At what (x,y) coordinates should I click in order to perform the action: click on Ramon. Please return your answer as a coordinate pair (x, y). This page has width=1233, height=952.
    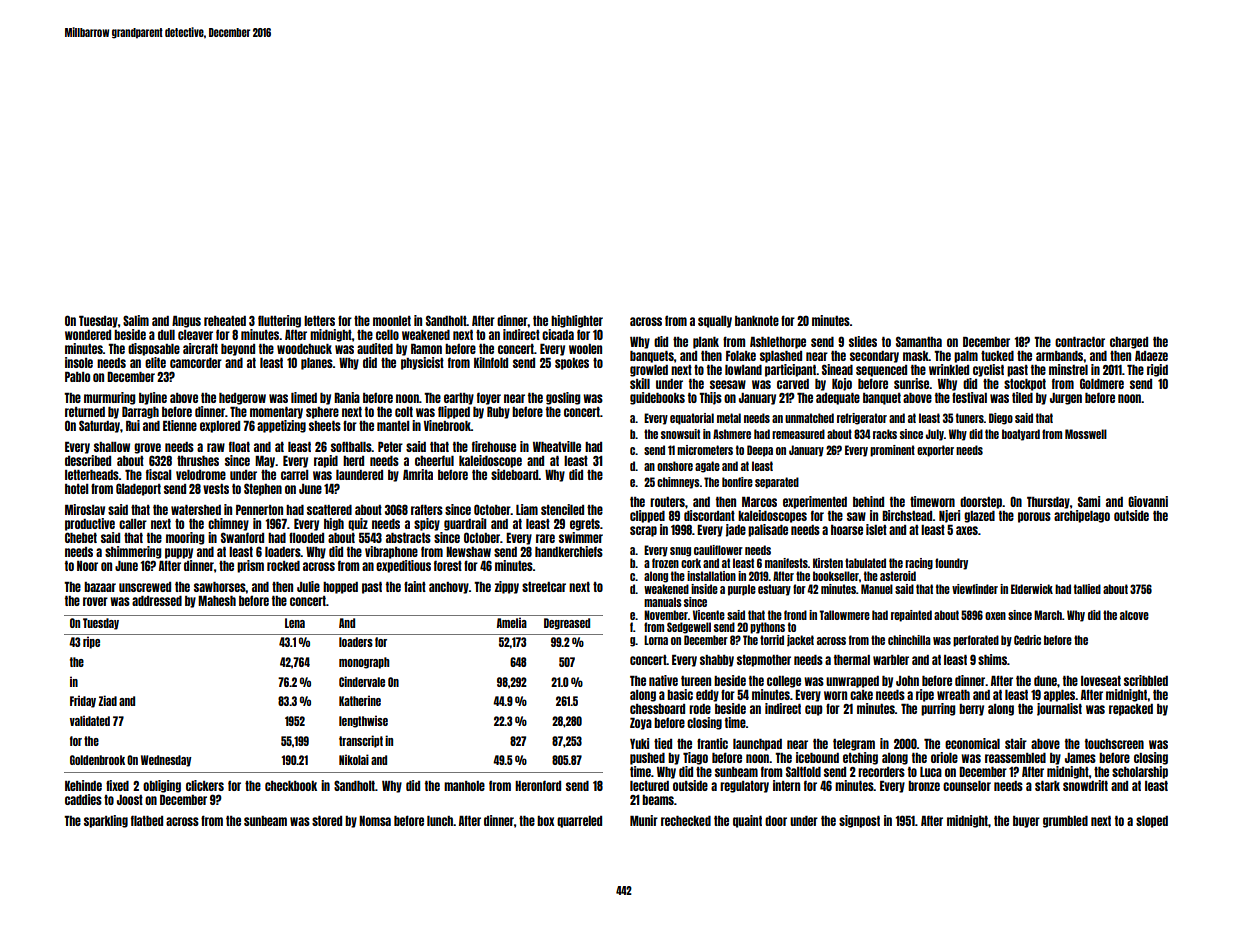
    Looking at the image, I should click on (426, 349).
